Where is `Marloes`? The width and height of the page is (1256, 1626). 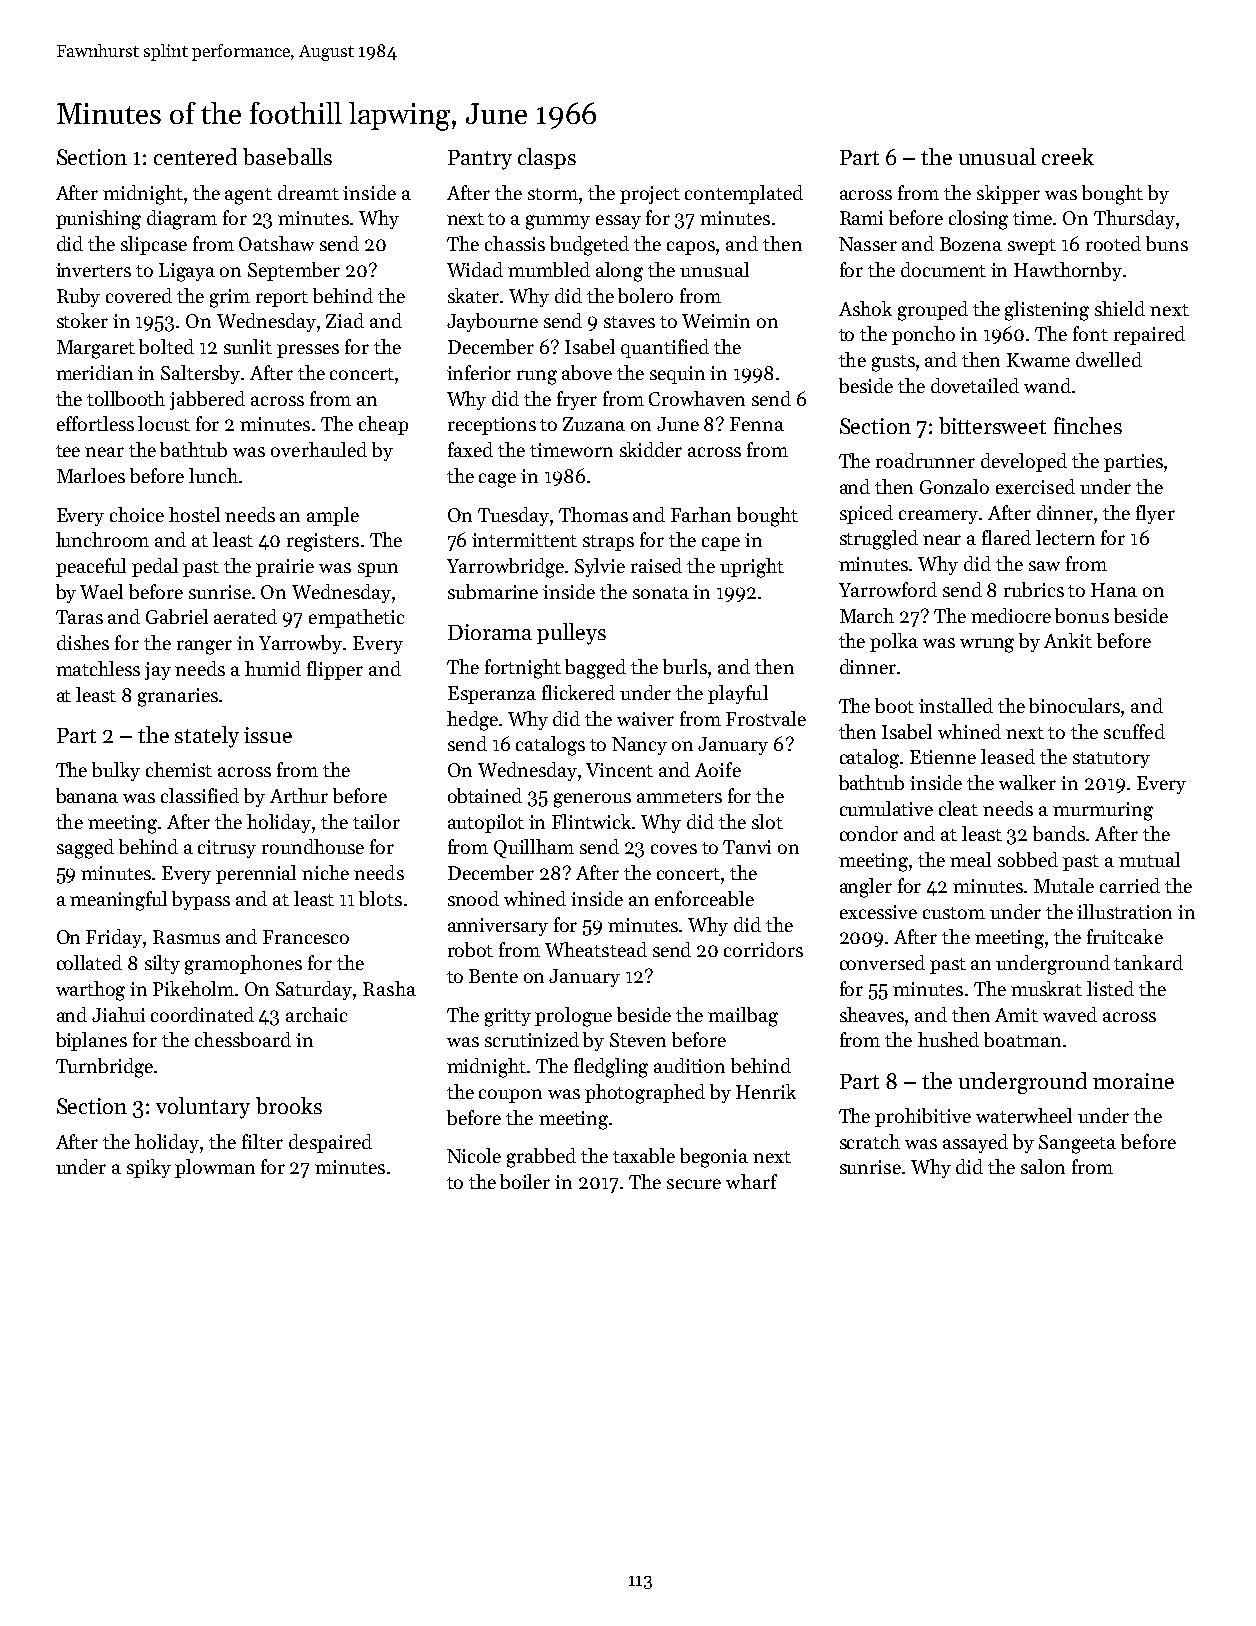 Marloes is located at coordinates (91, 475).
